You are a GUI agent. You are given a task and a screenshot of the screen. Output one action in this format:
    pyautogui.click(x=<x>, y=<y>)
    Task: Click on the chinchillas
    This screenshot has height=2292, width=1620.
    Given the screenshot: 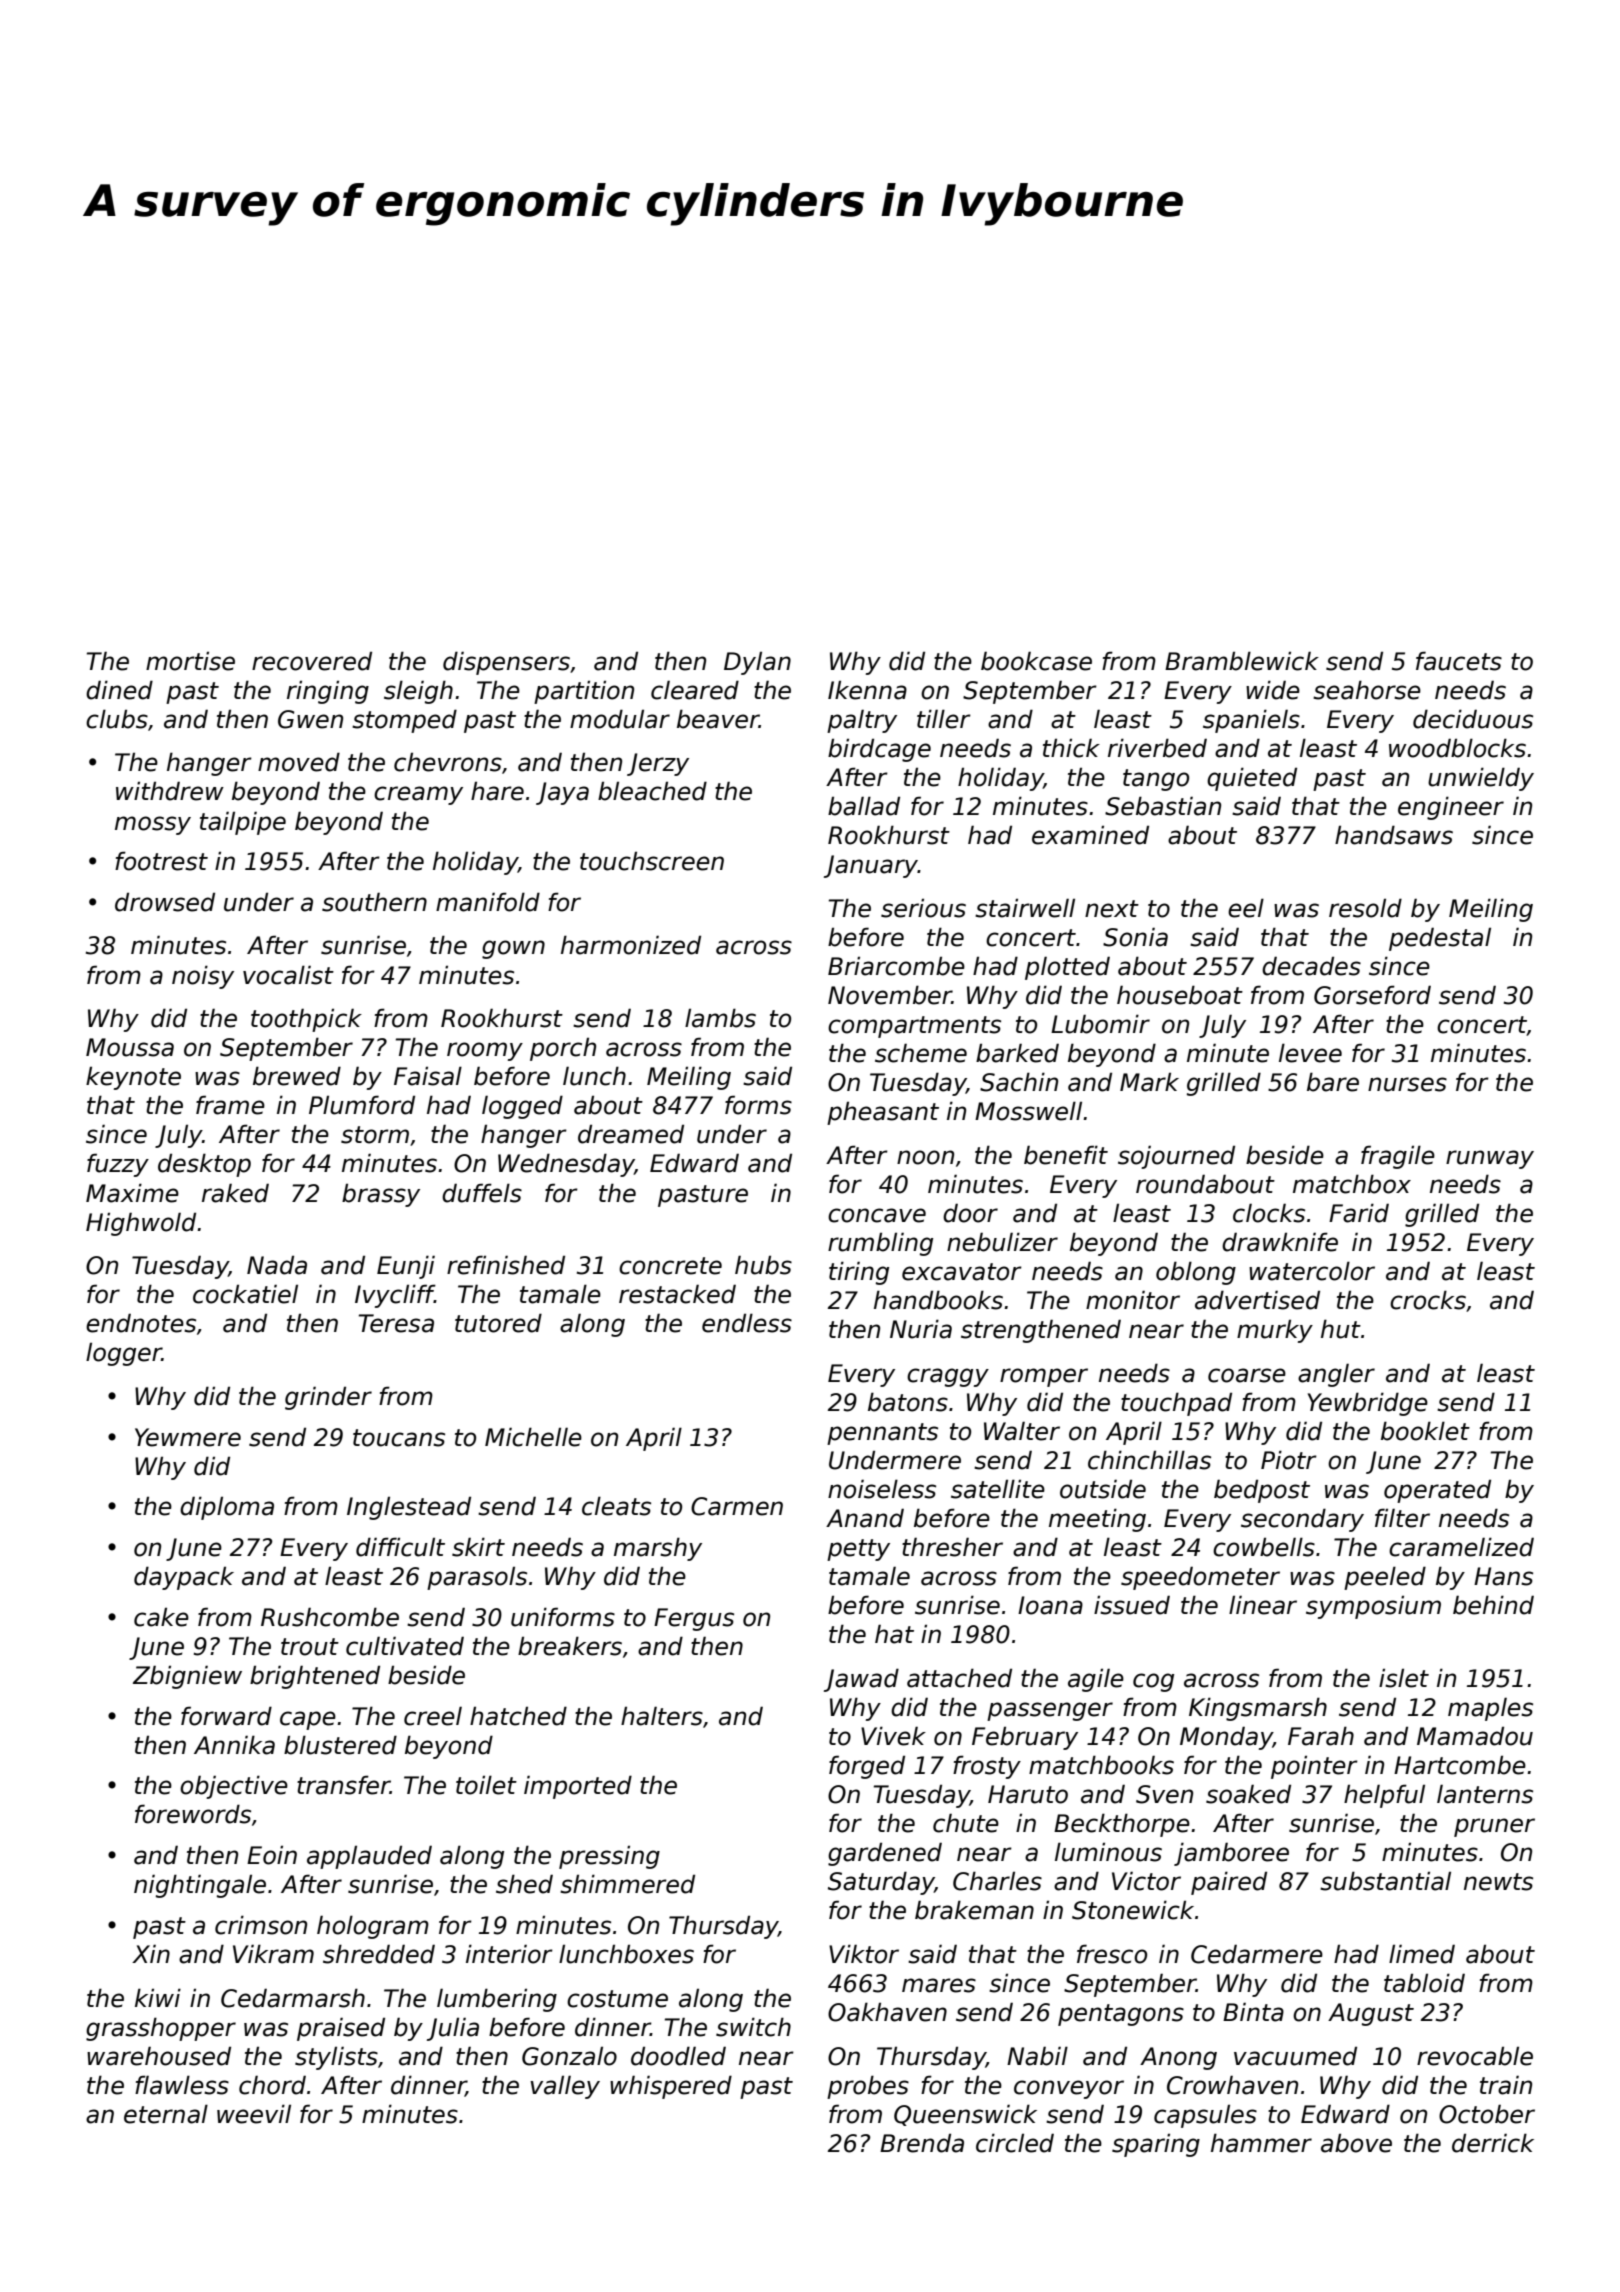 What is the action you would take?
    pyautogui.click(x=1149, y=1460)
